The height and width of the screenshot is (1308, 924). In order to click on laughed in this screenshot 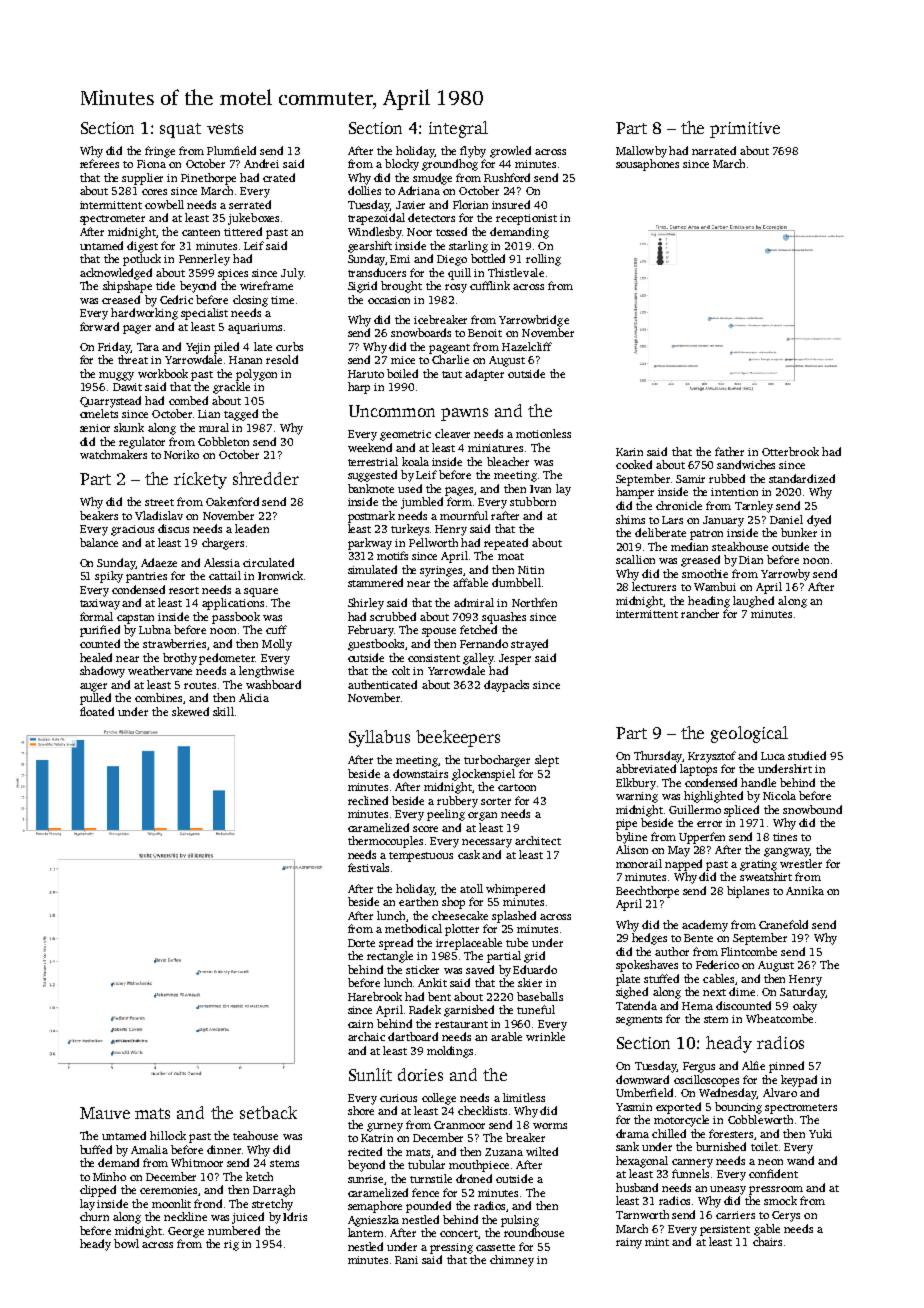, I will do `click(753, 602)`.
